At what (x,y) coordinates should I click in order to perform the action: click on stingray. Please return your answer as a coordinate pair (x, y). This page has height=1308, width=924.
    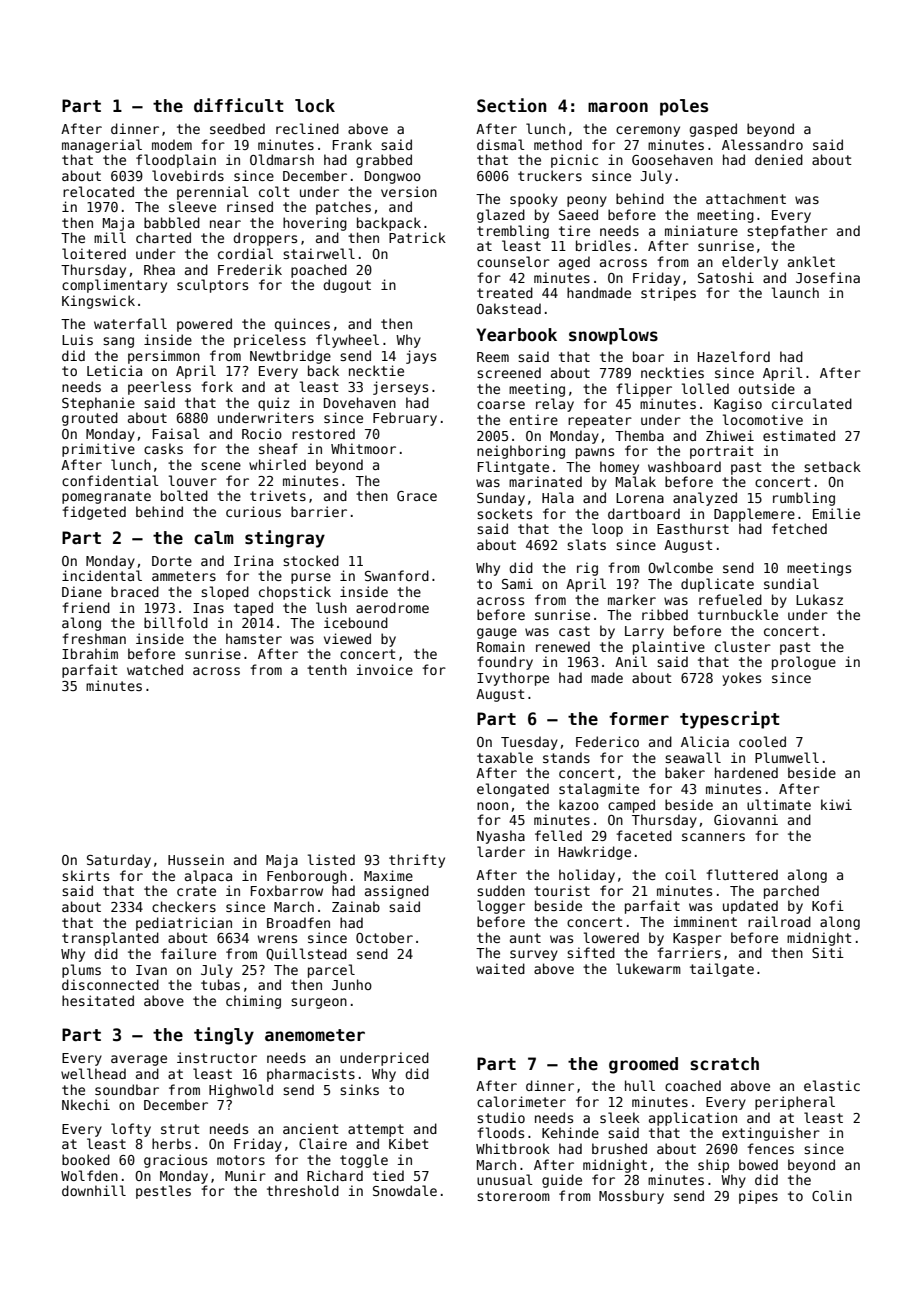
    Looking at the image, I should click on (285, 539).
